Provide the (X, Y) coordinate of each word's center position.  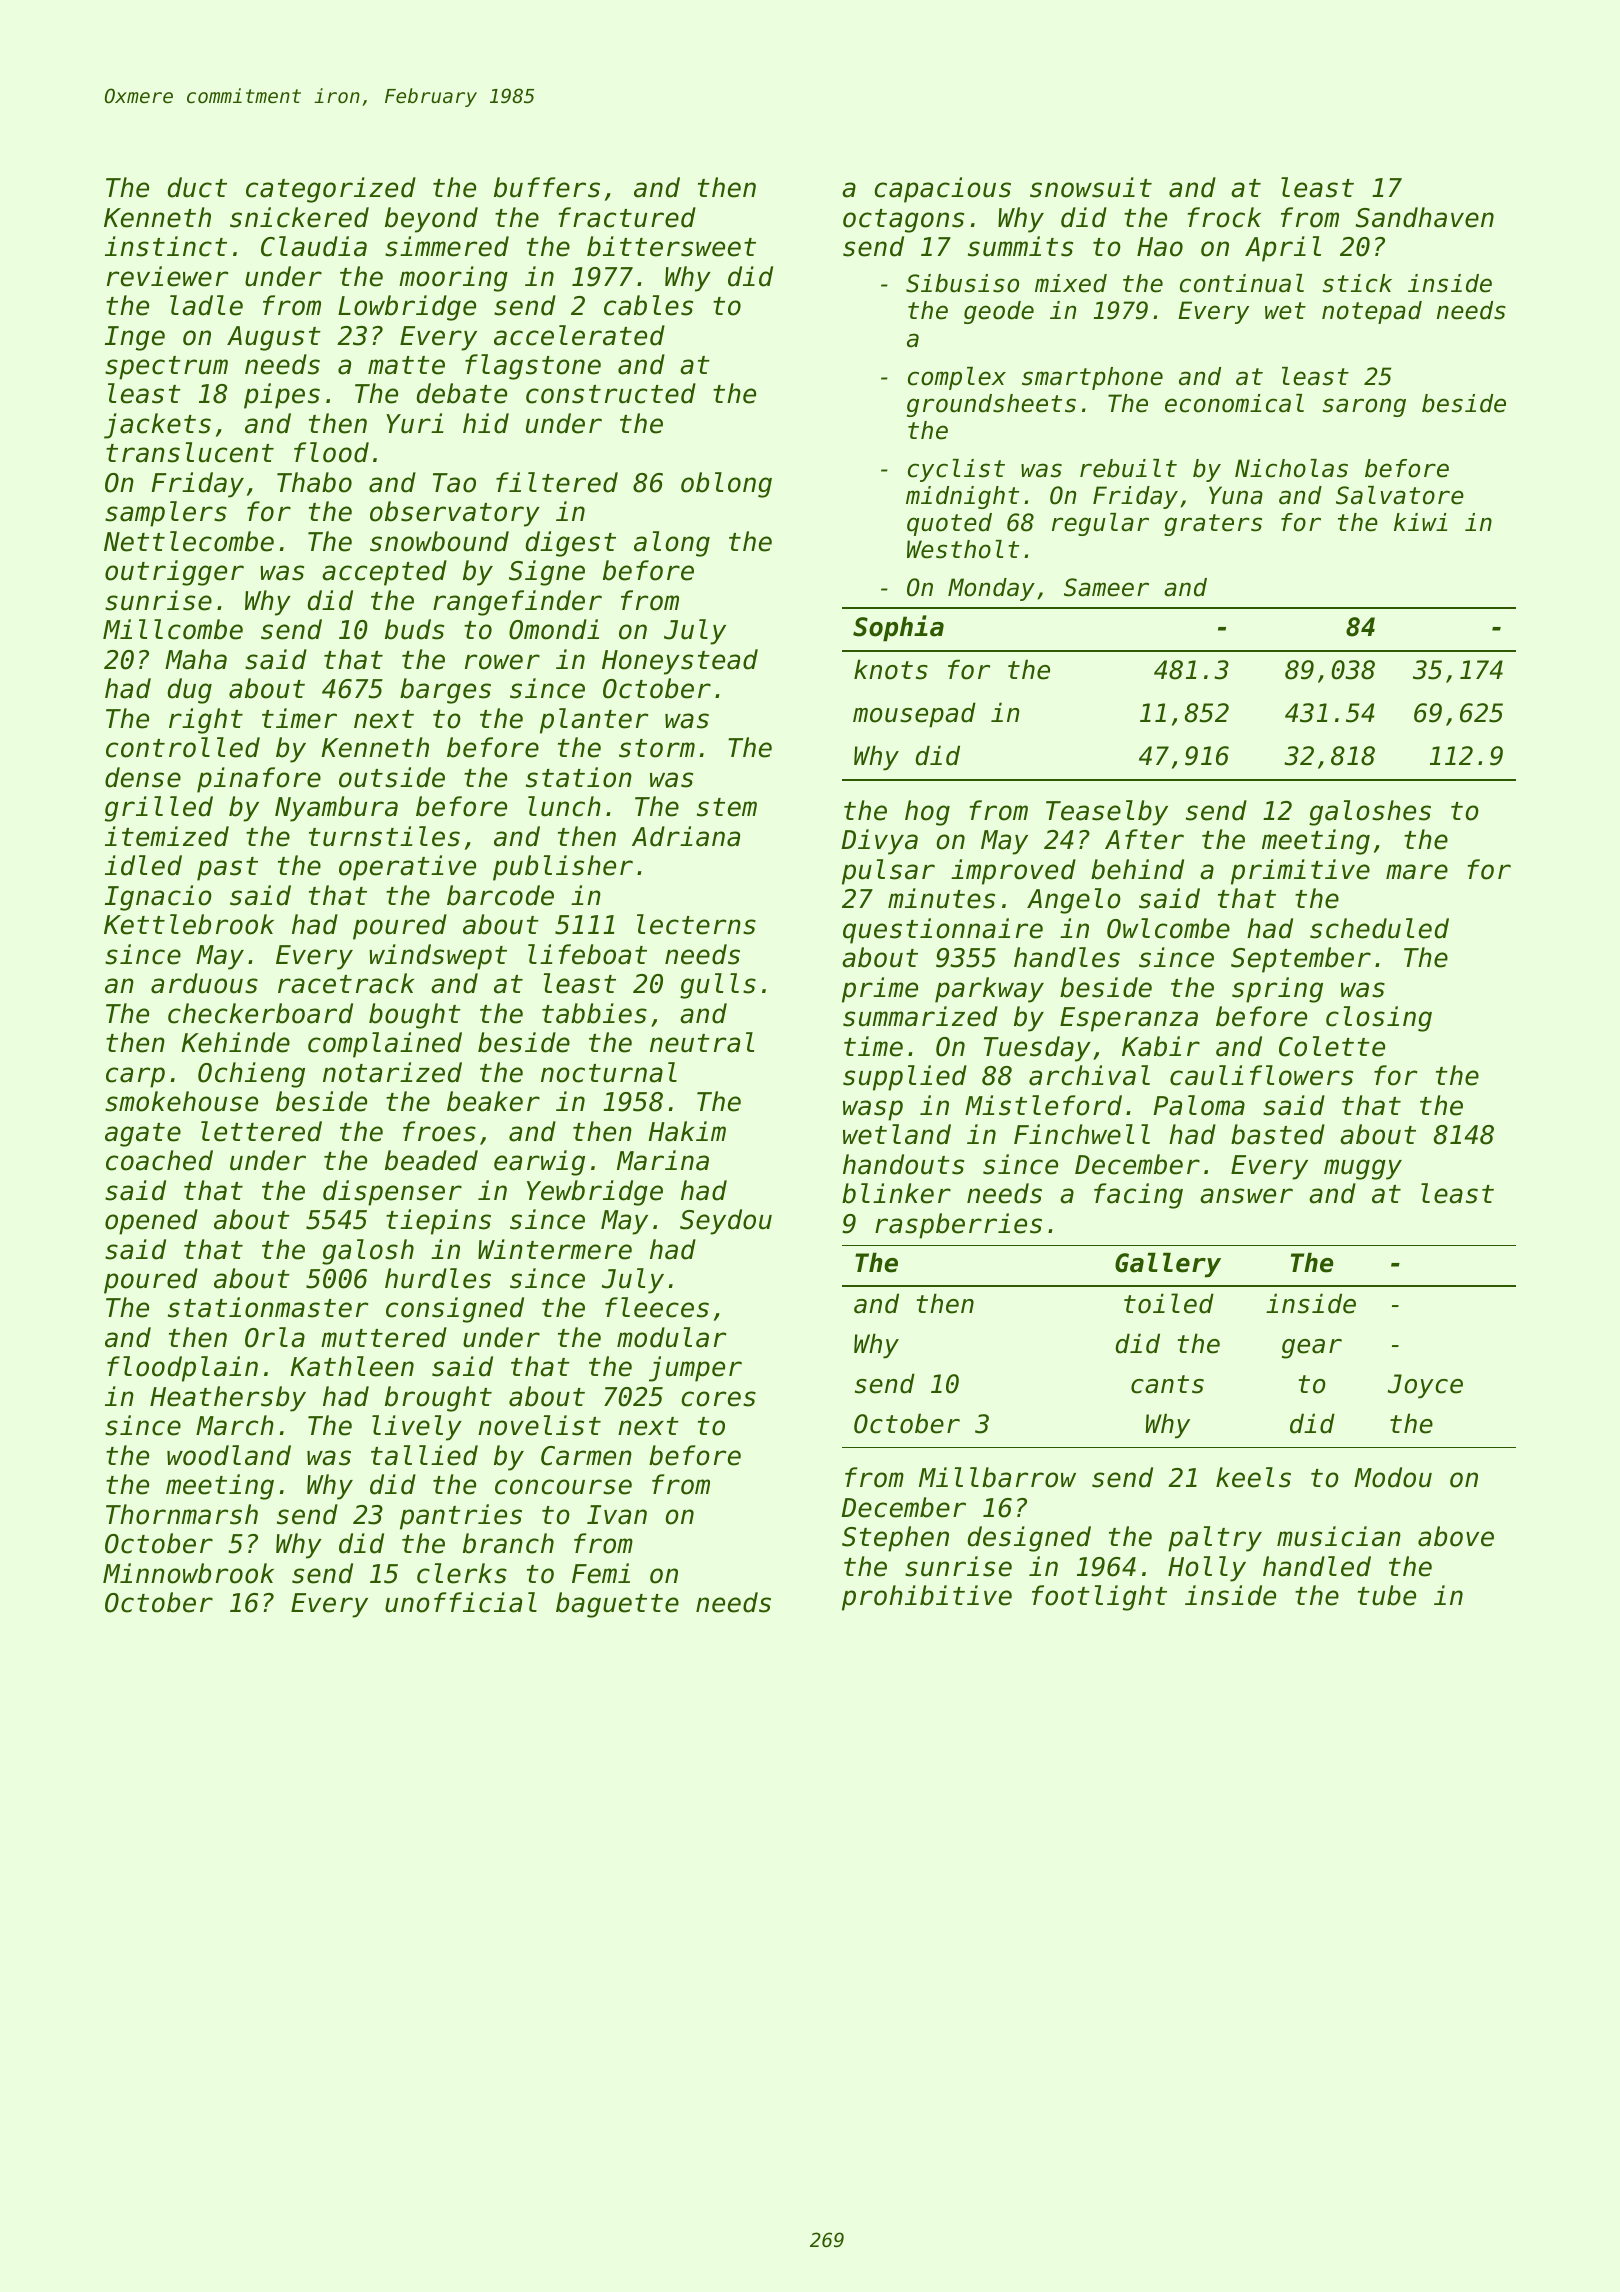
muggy (1363, 1169)
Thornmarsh (182, 1514)
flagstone (533, 367)
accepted (384, 573)
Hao (1160, 247)
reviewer (167, 276)
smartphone (1092, 378)
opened (151, 1222)
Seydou (726, 1222)
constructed (611, 393)
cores (718, 1399)
